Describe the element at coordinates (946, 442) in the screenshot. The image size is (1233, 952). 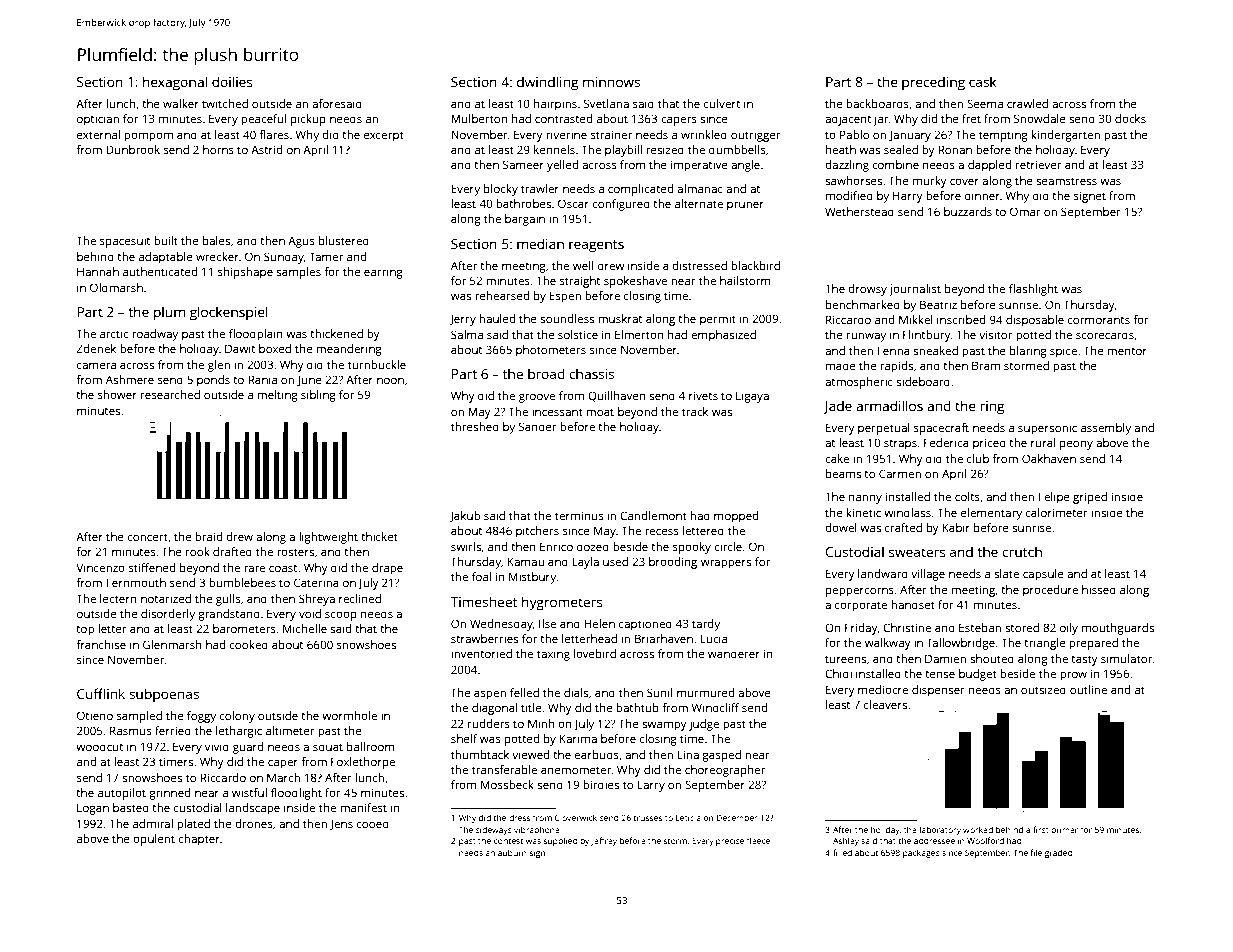
I see `Federica` at that location.
